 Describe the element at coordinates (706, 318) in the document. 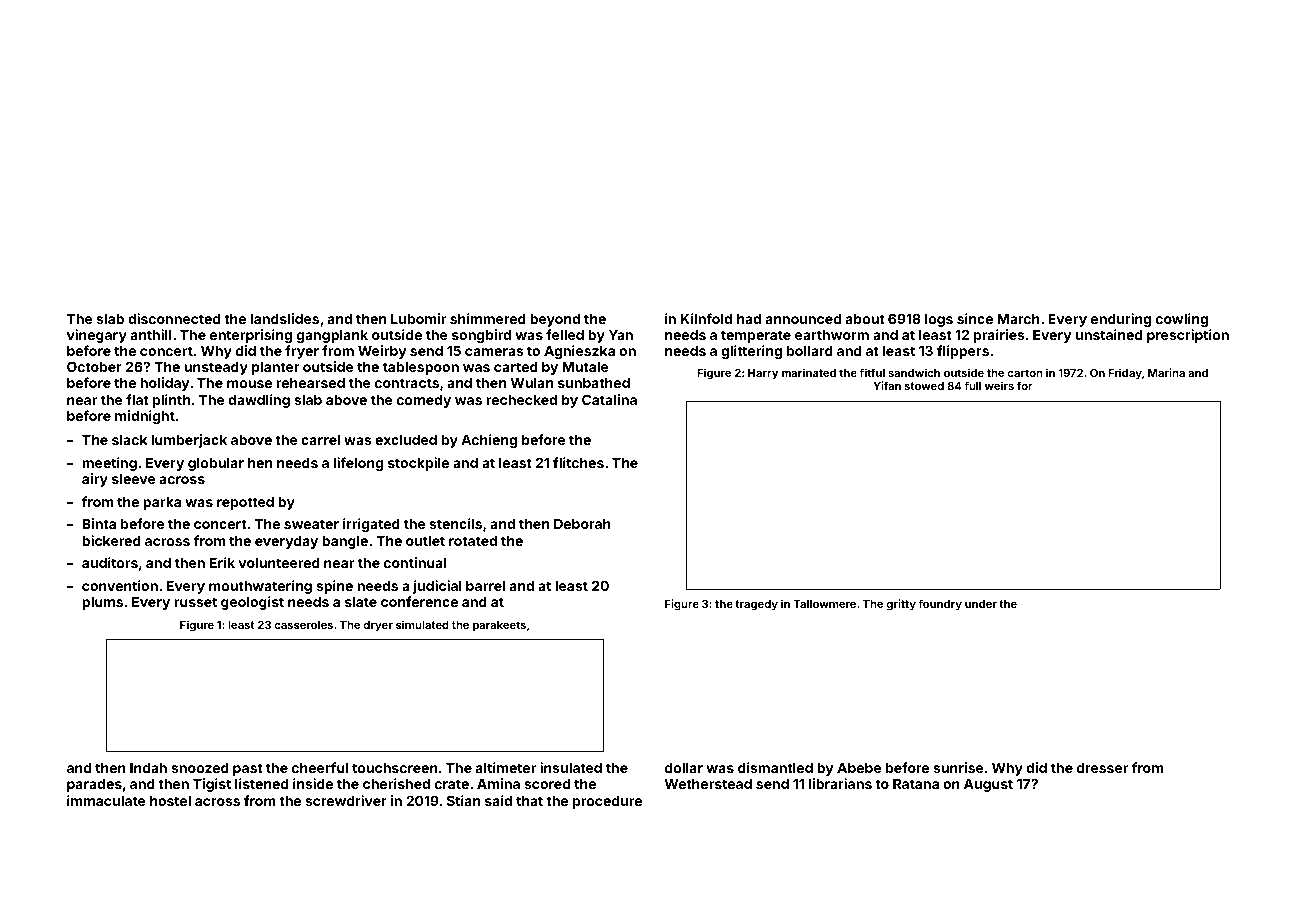

I see `Kilnfold` at that location.
